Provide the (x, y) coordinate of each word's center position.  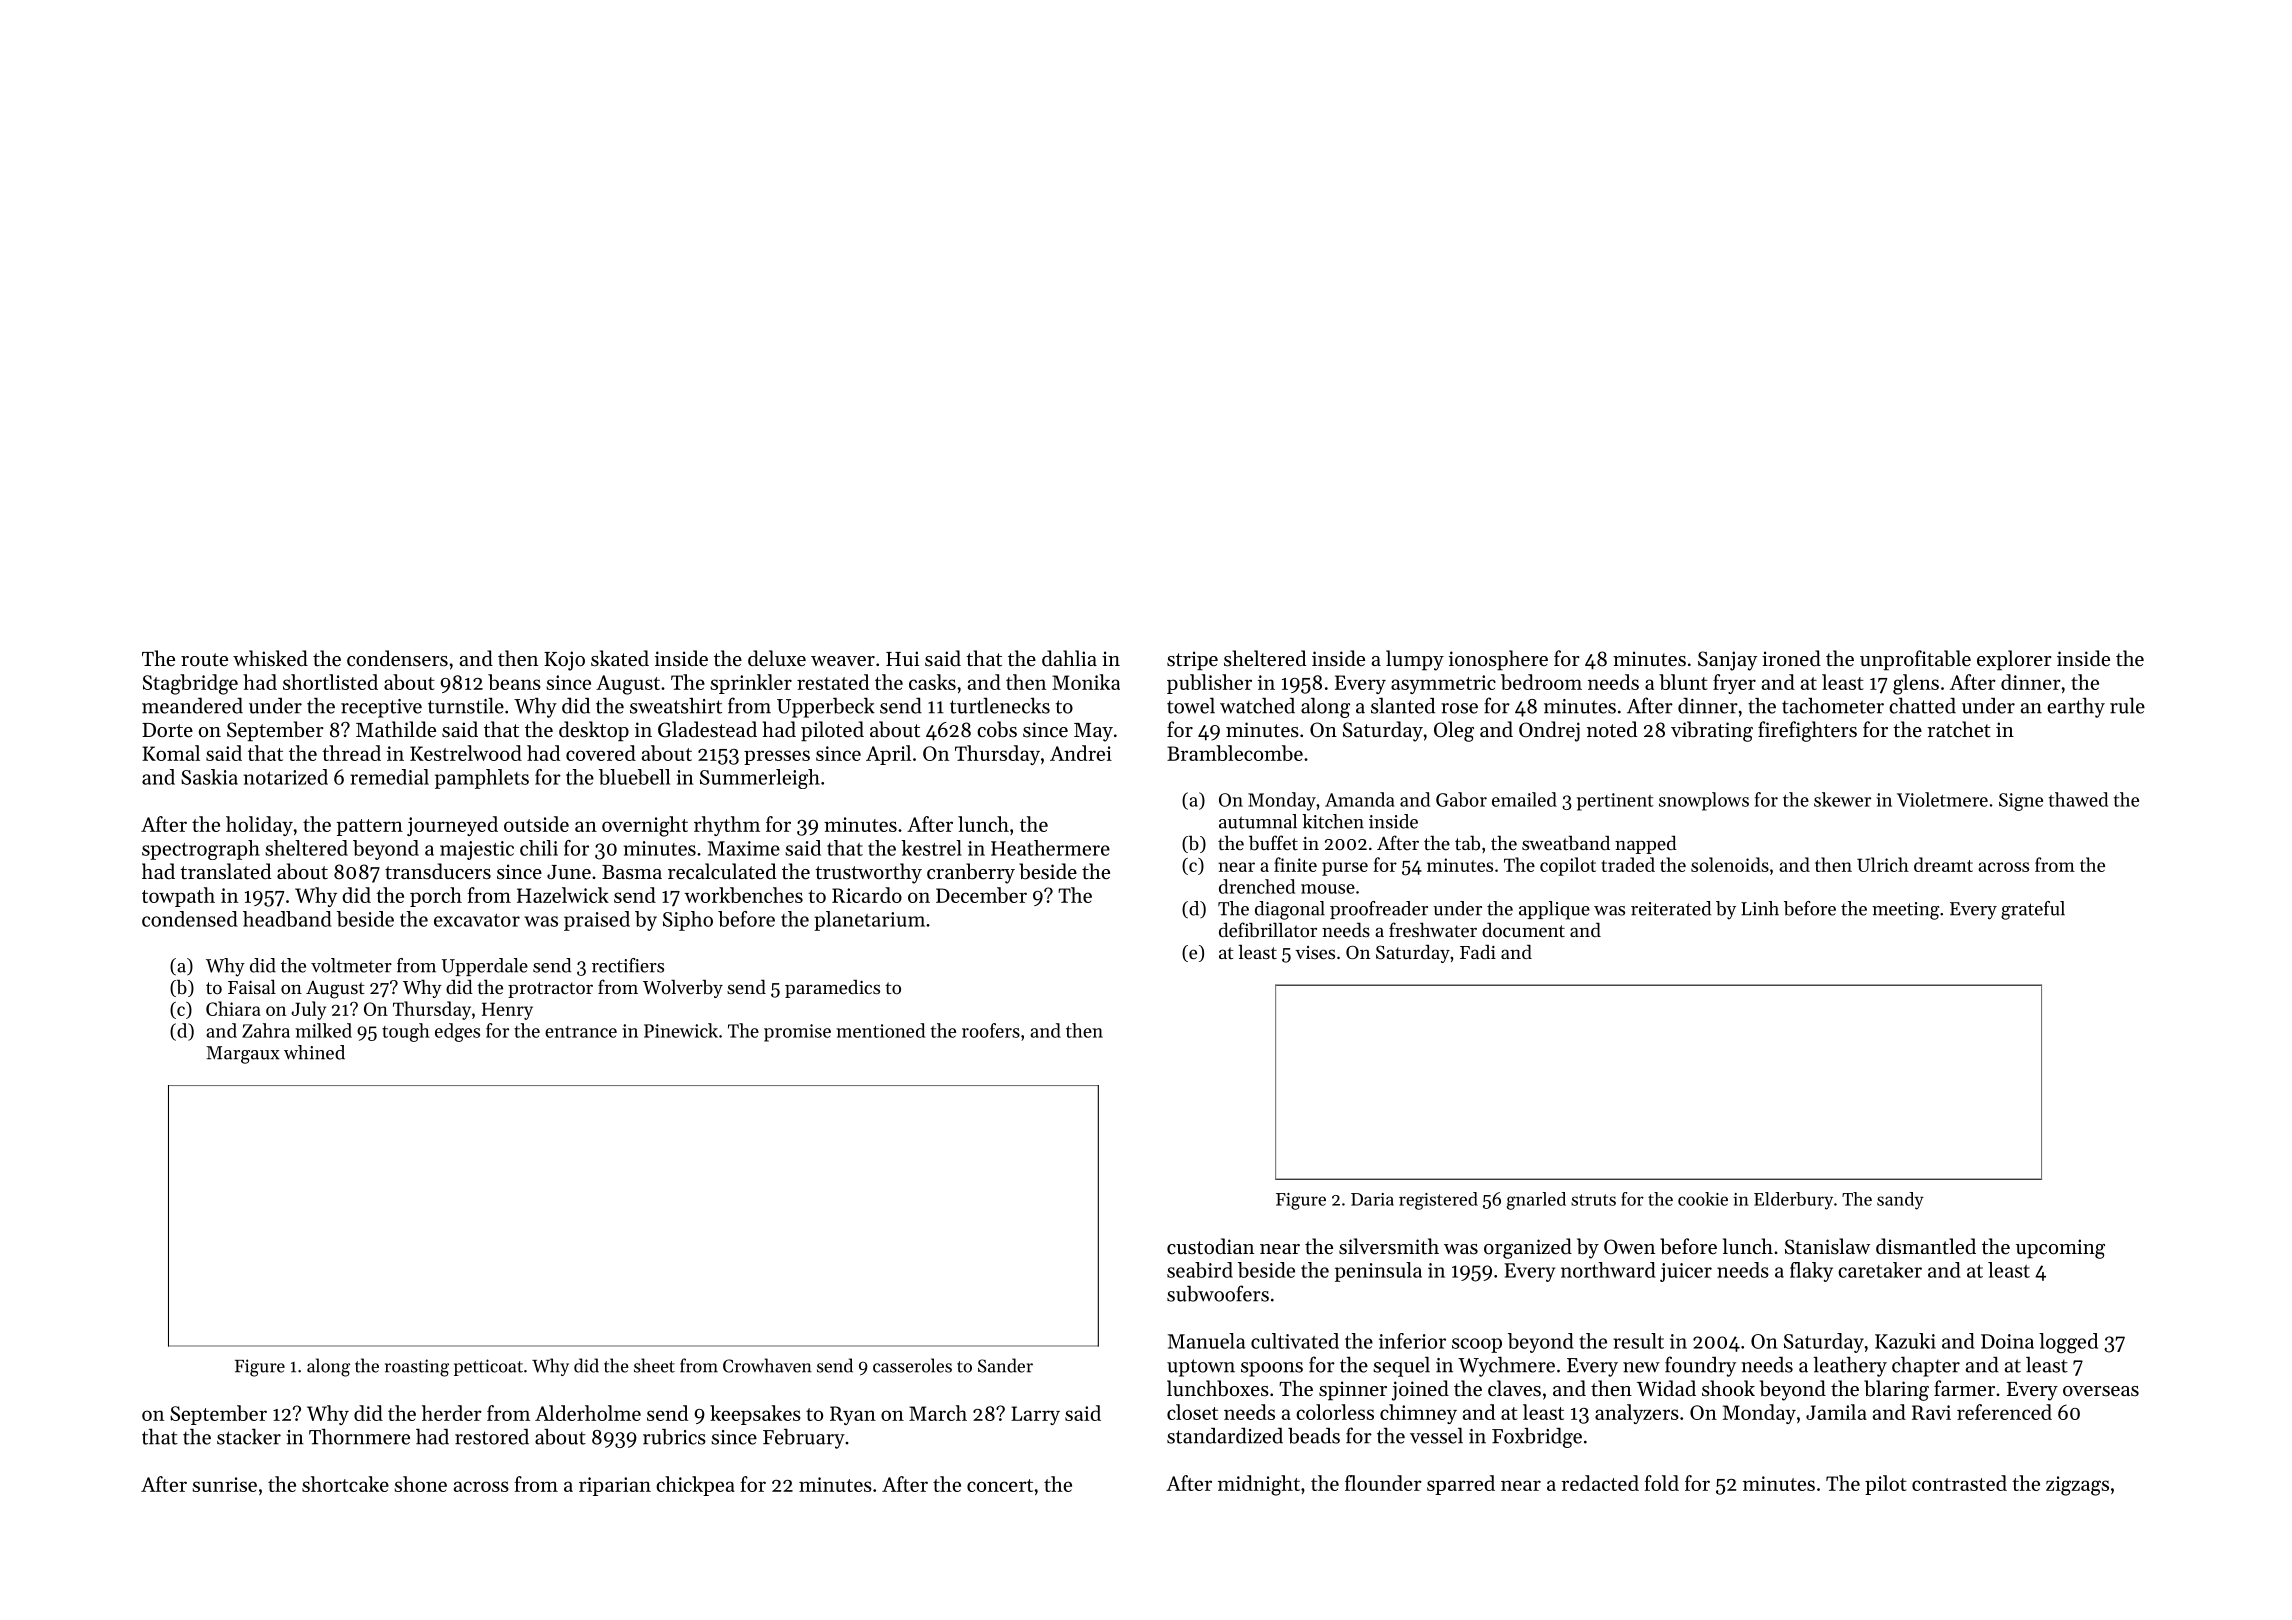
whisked (270, 658)
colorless (1335, 1412)
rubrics (674, 1436)
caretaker (1880, 1270)
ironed (1791, 658)
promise (797, 1033)
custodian (1210, 1246)
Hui (902, 658)
